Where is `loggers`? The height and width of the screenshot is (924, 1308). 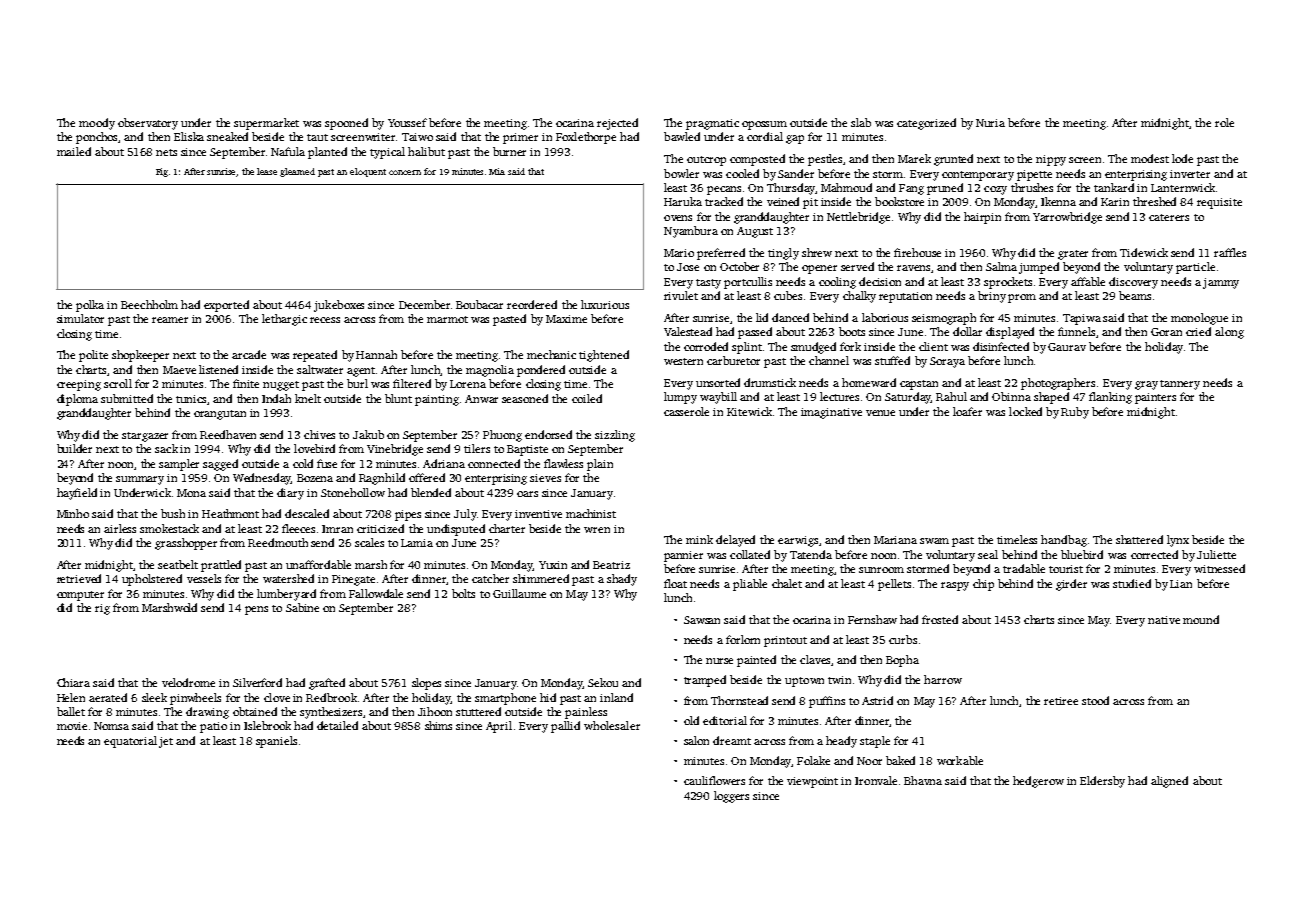
loggers is located at coordinates (731, 797).
